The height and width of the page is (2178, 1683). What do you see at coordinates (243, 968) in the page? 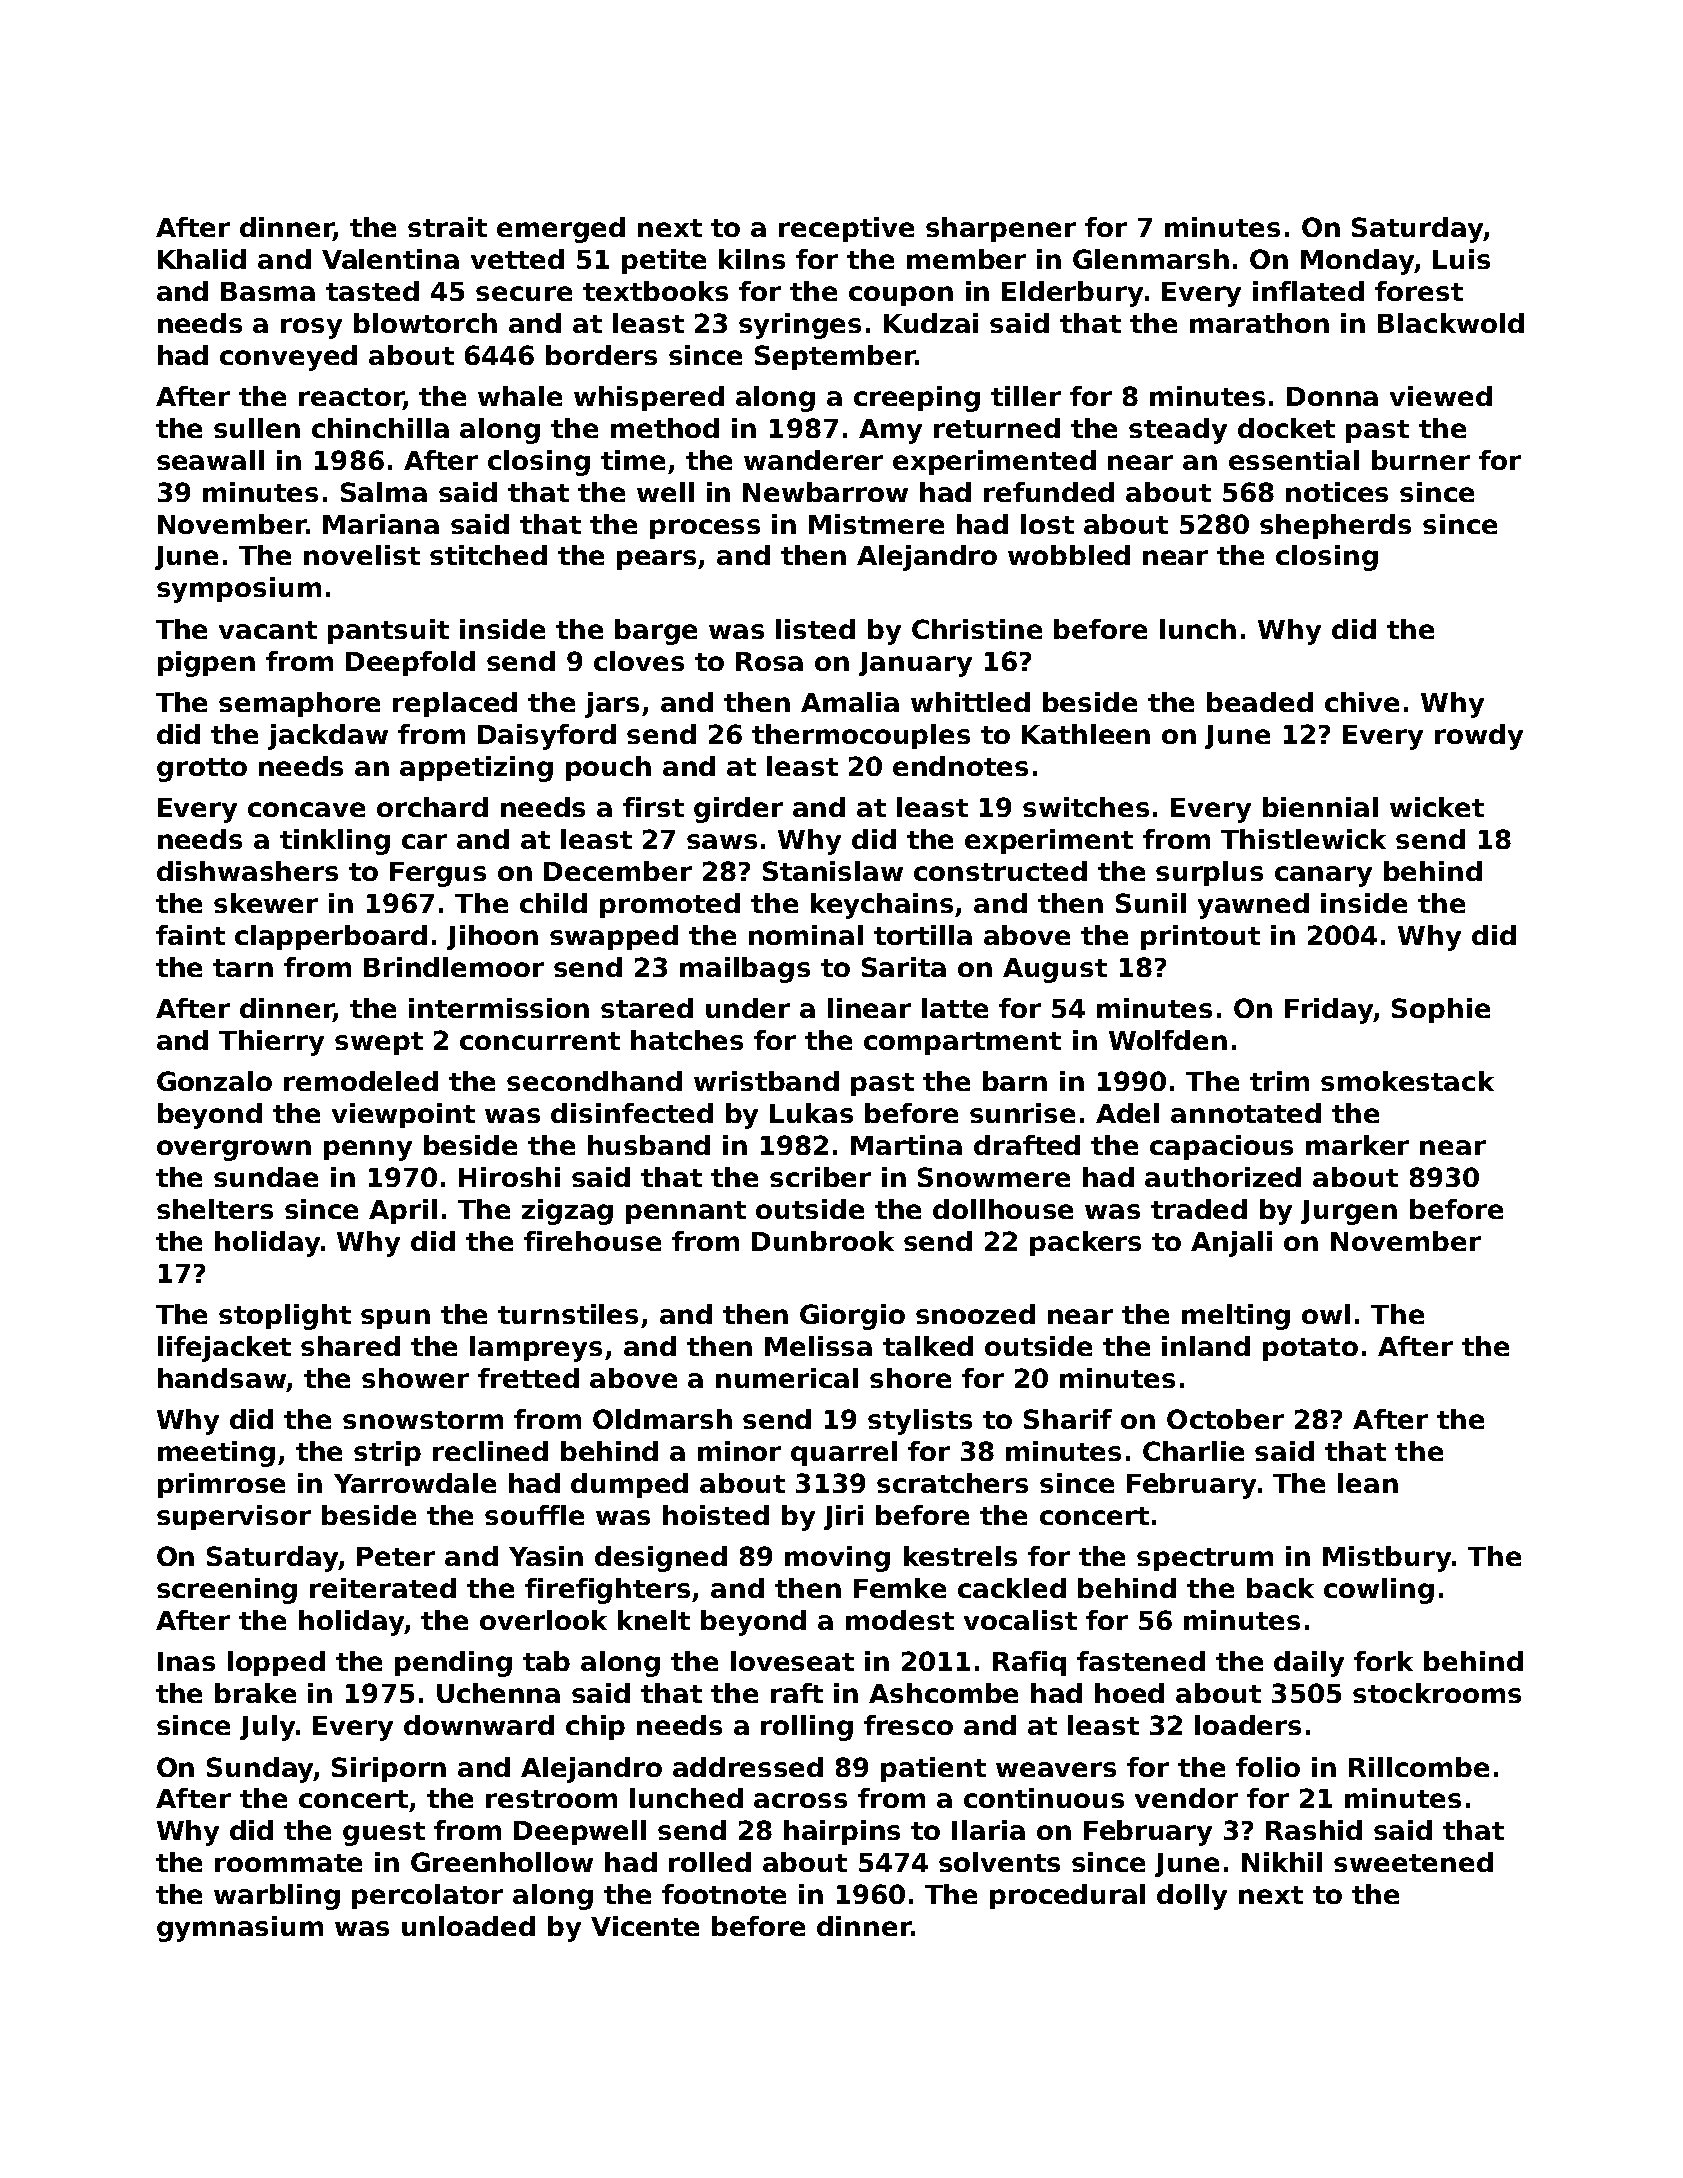
I see `tarn` at bounding box center [243, 968].
